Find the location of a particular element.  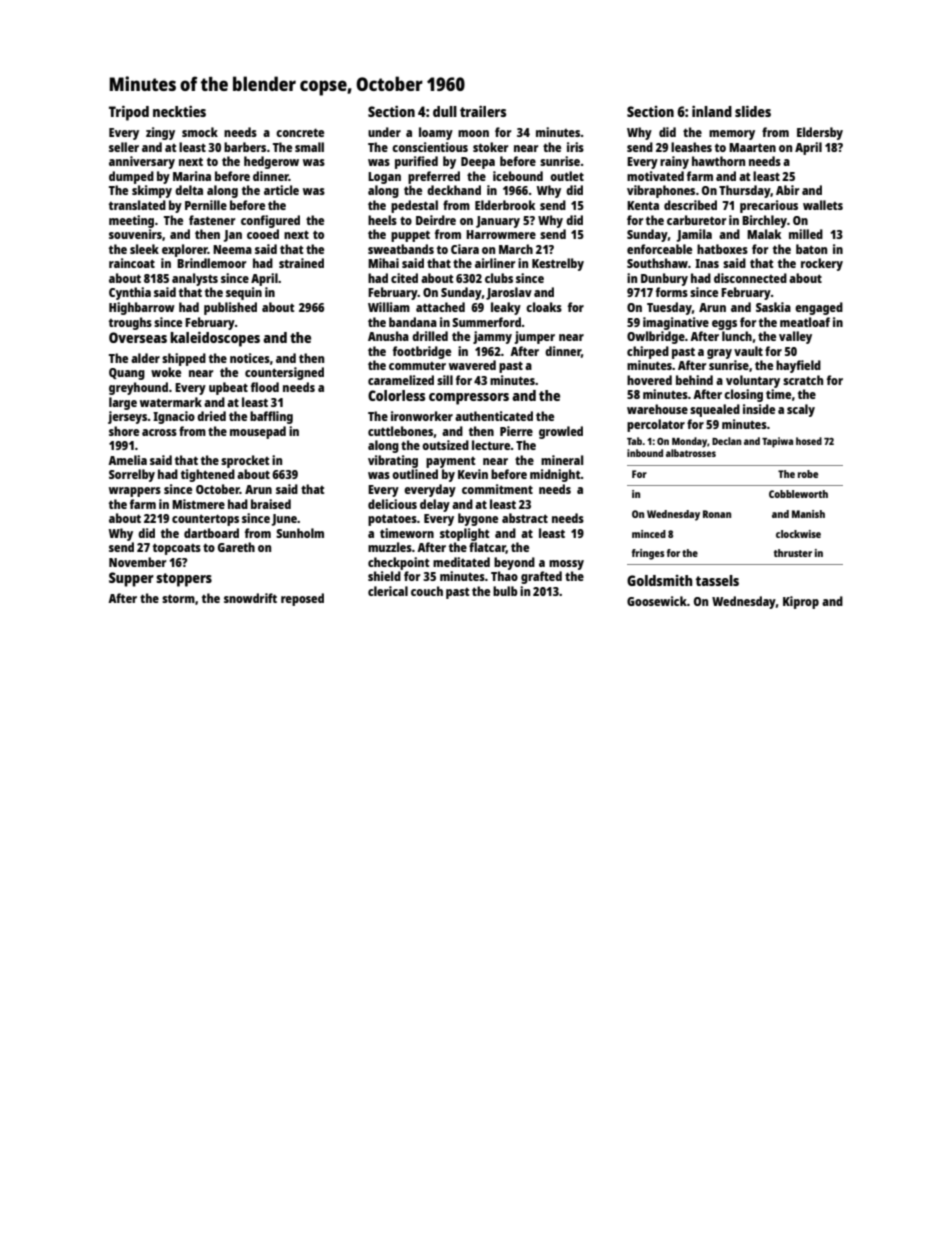

outlined is located at coordinates (415, 474).
